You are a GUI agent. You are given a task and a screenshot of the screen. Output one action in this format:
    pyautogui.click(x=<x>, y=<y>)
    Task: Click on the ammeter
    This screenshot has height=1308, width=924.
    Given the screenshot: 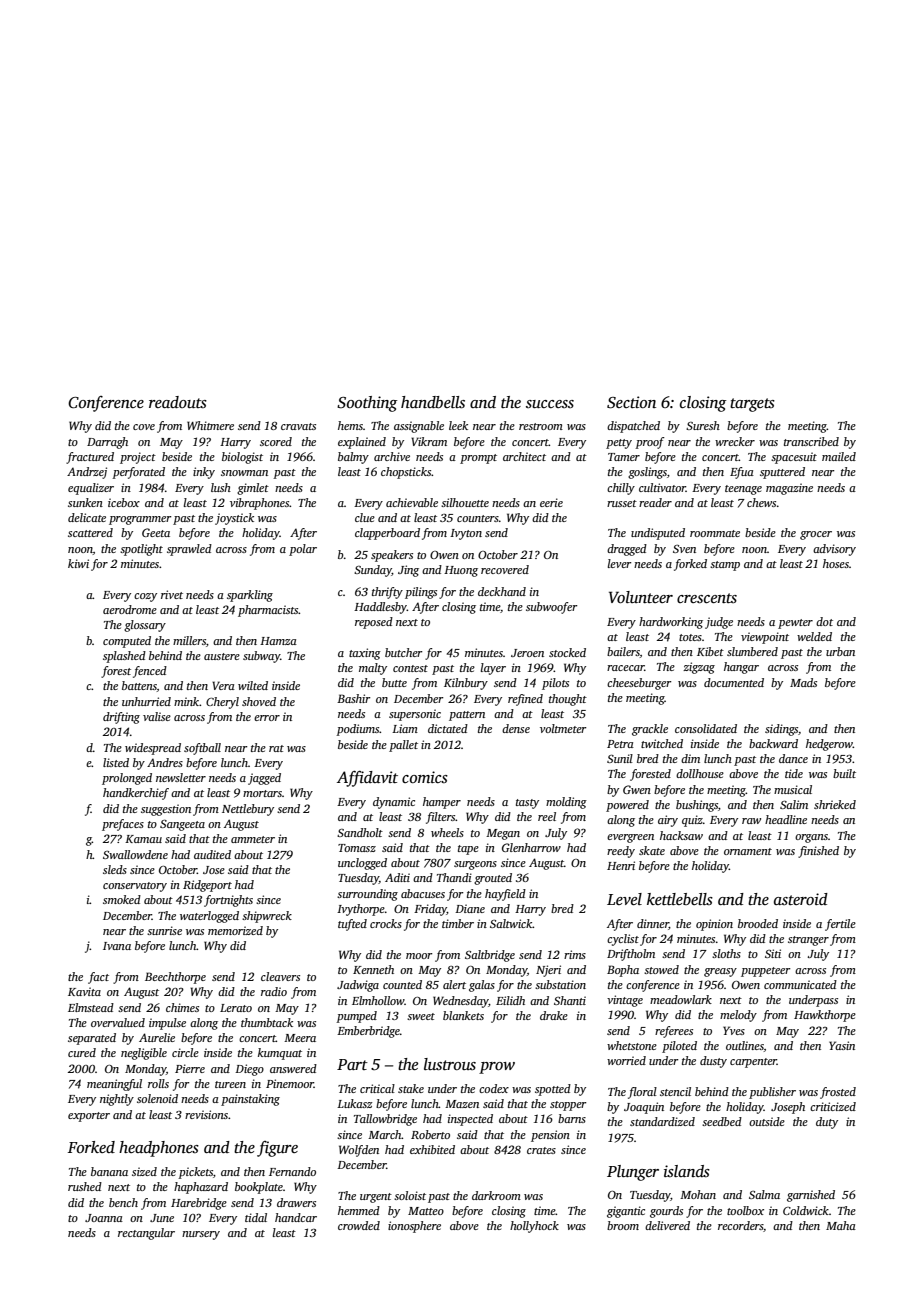 What is the action you would take?
    pyautogui.click(x=253, y=839)
